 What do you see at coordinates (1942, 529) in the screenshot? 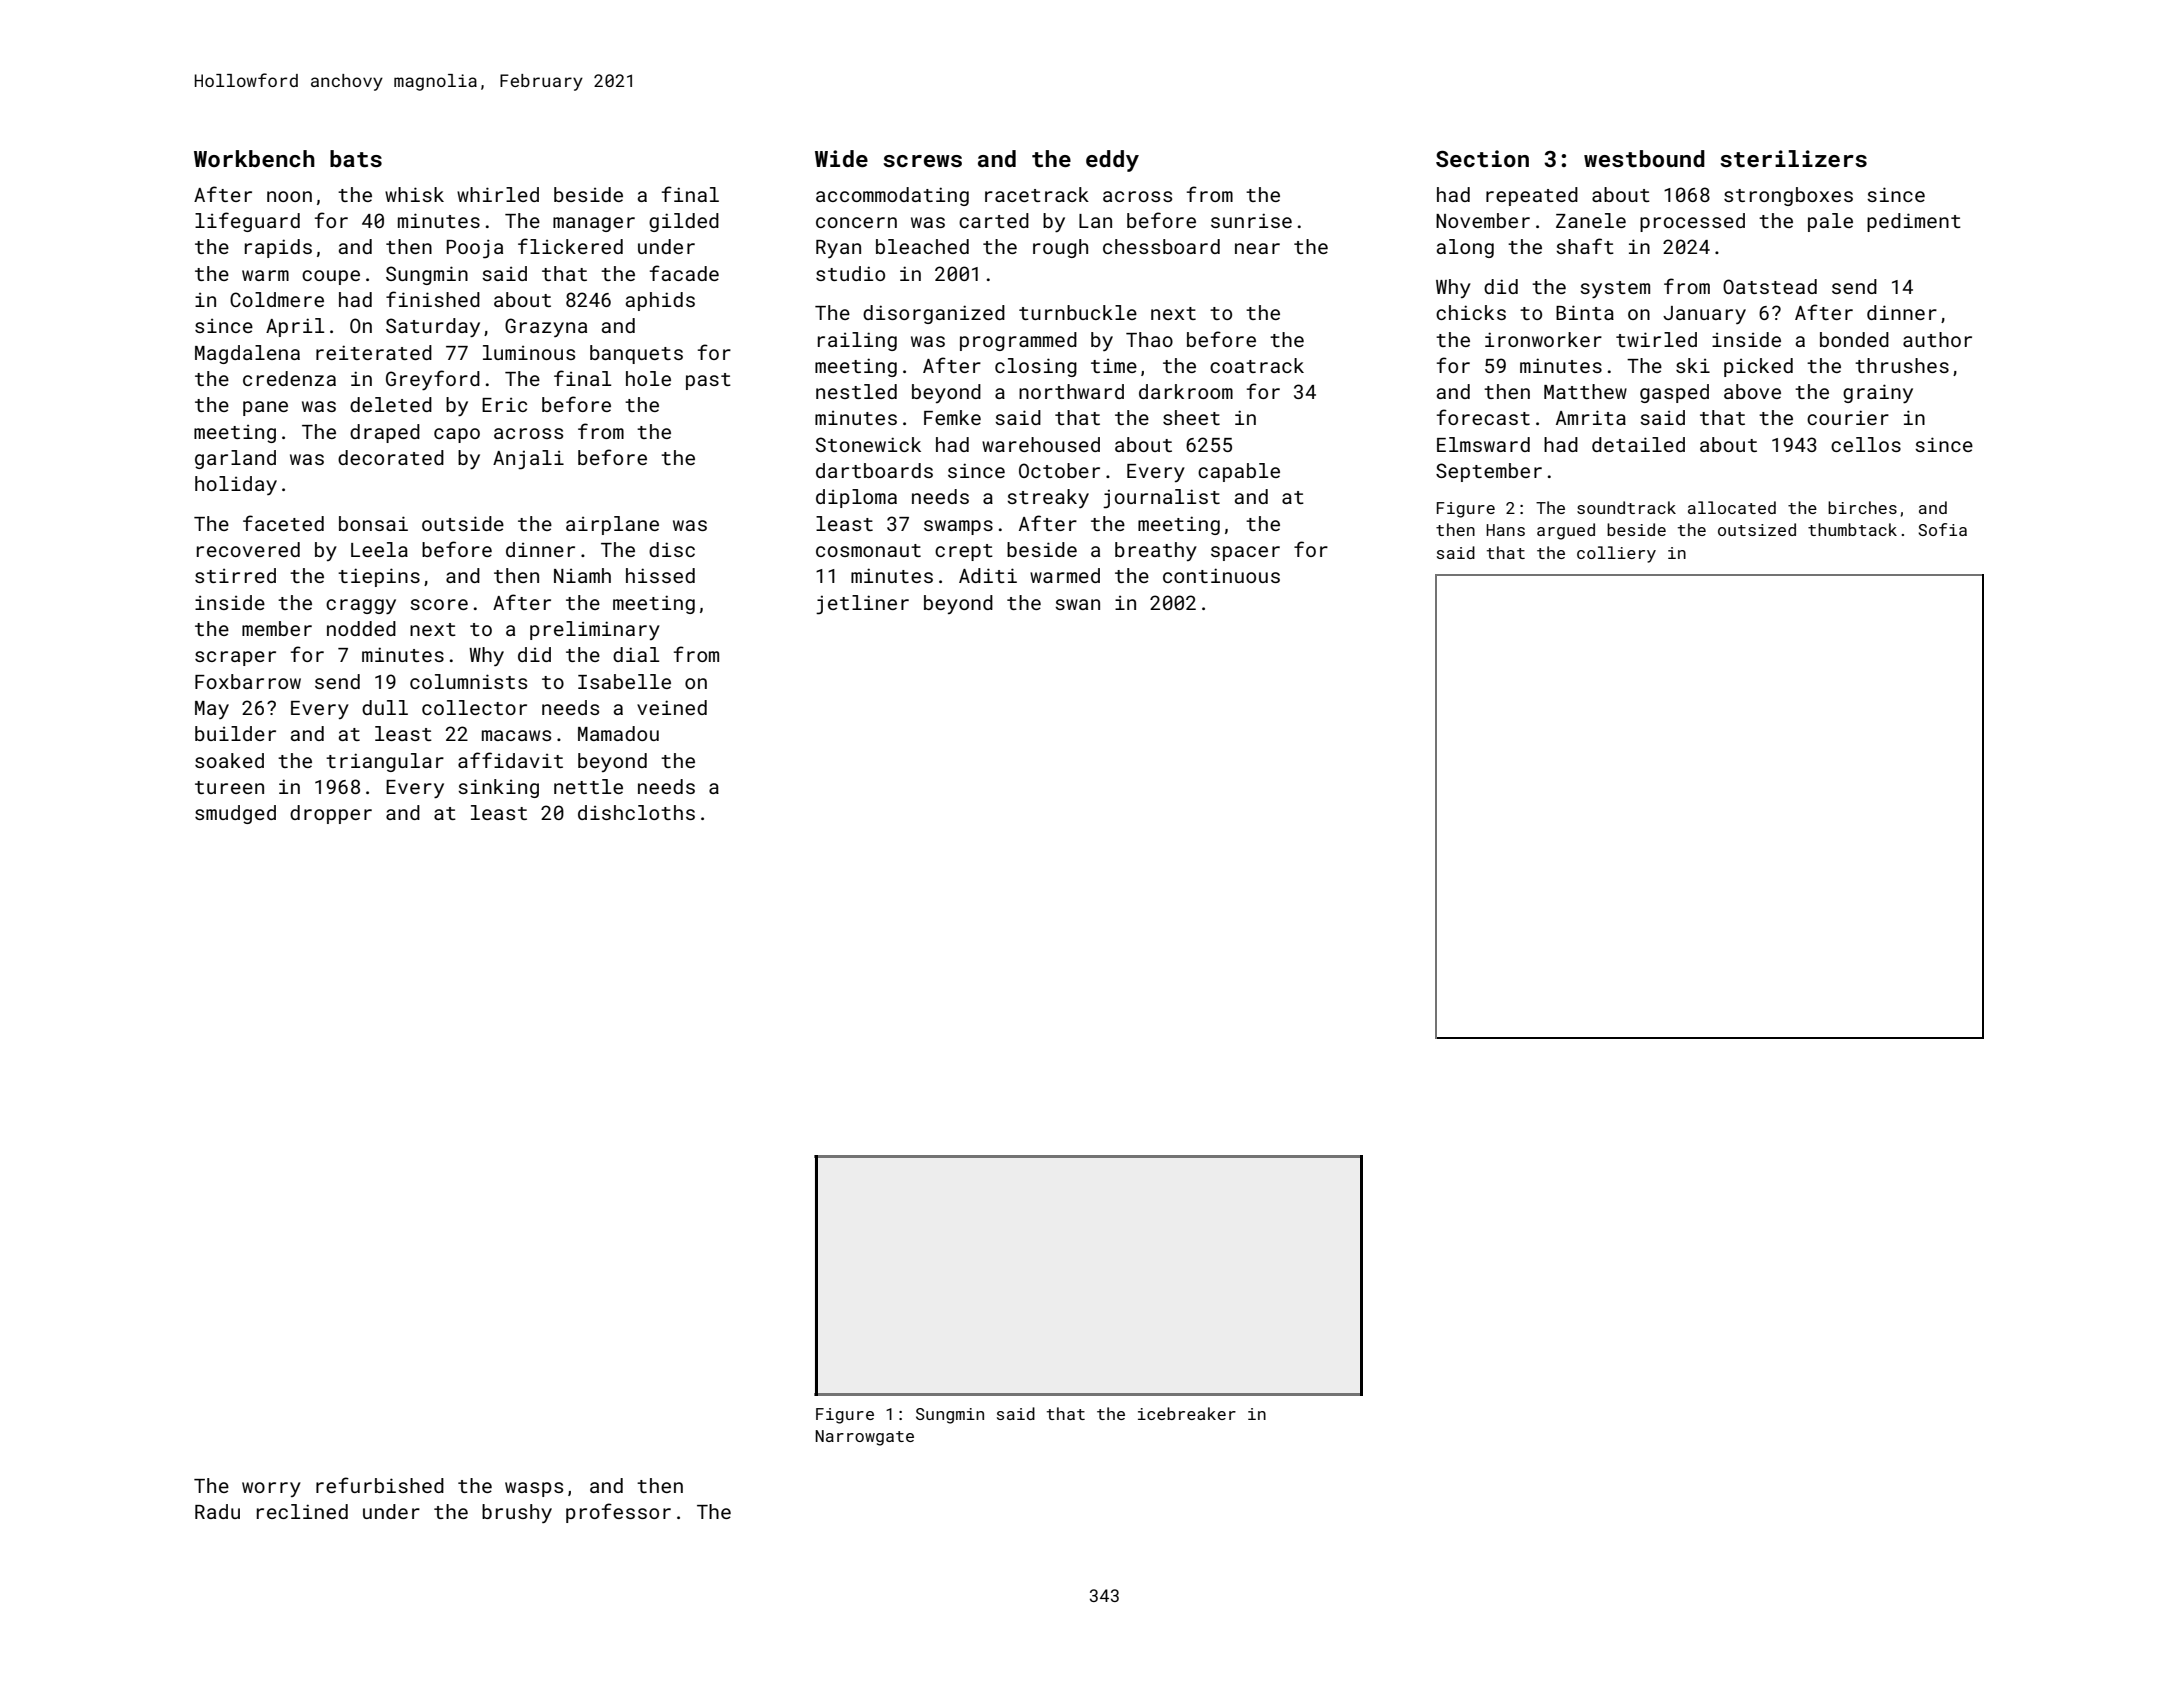
I see `Sofia` at bounding box center [1942, 529].
